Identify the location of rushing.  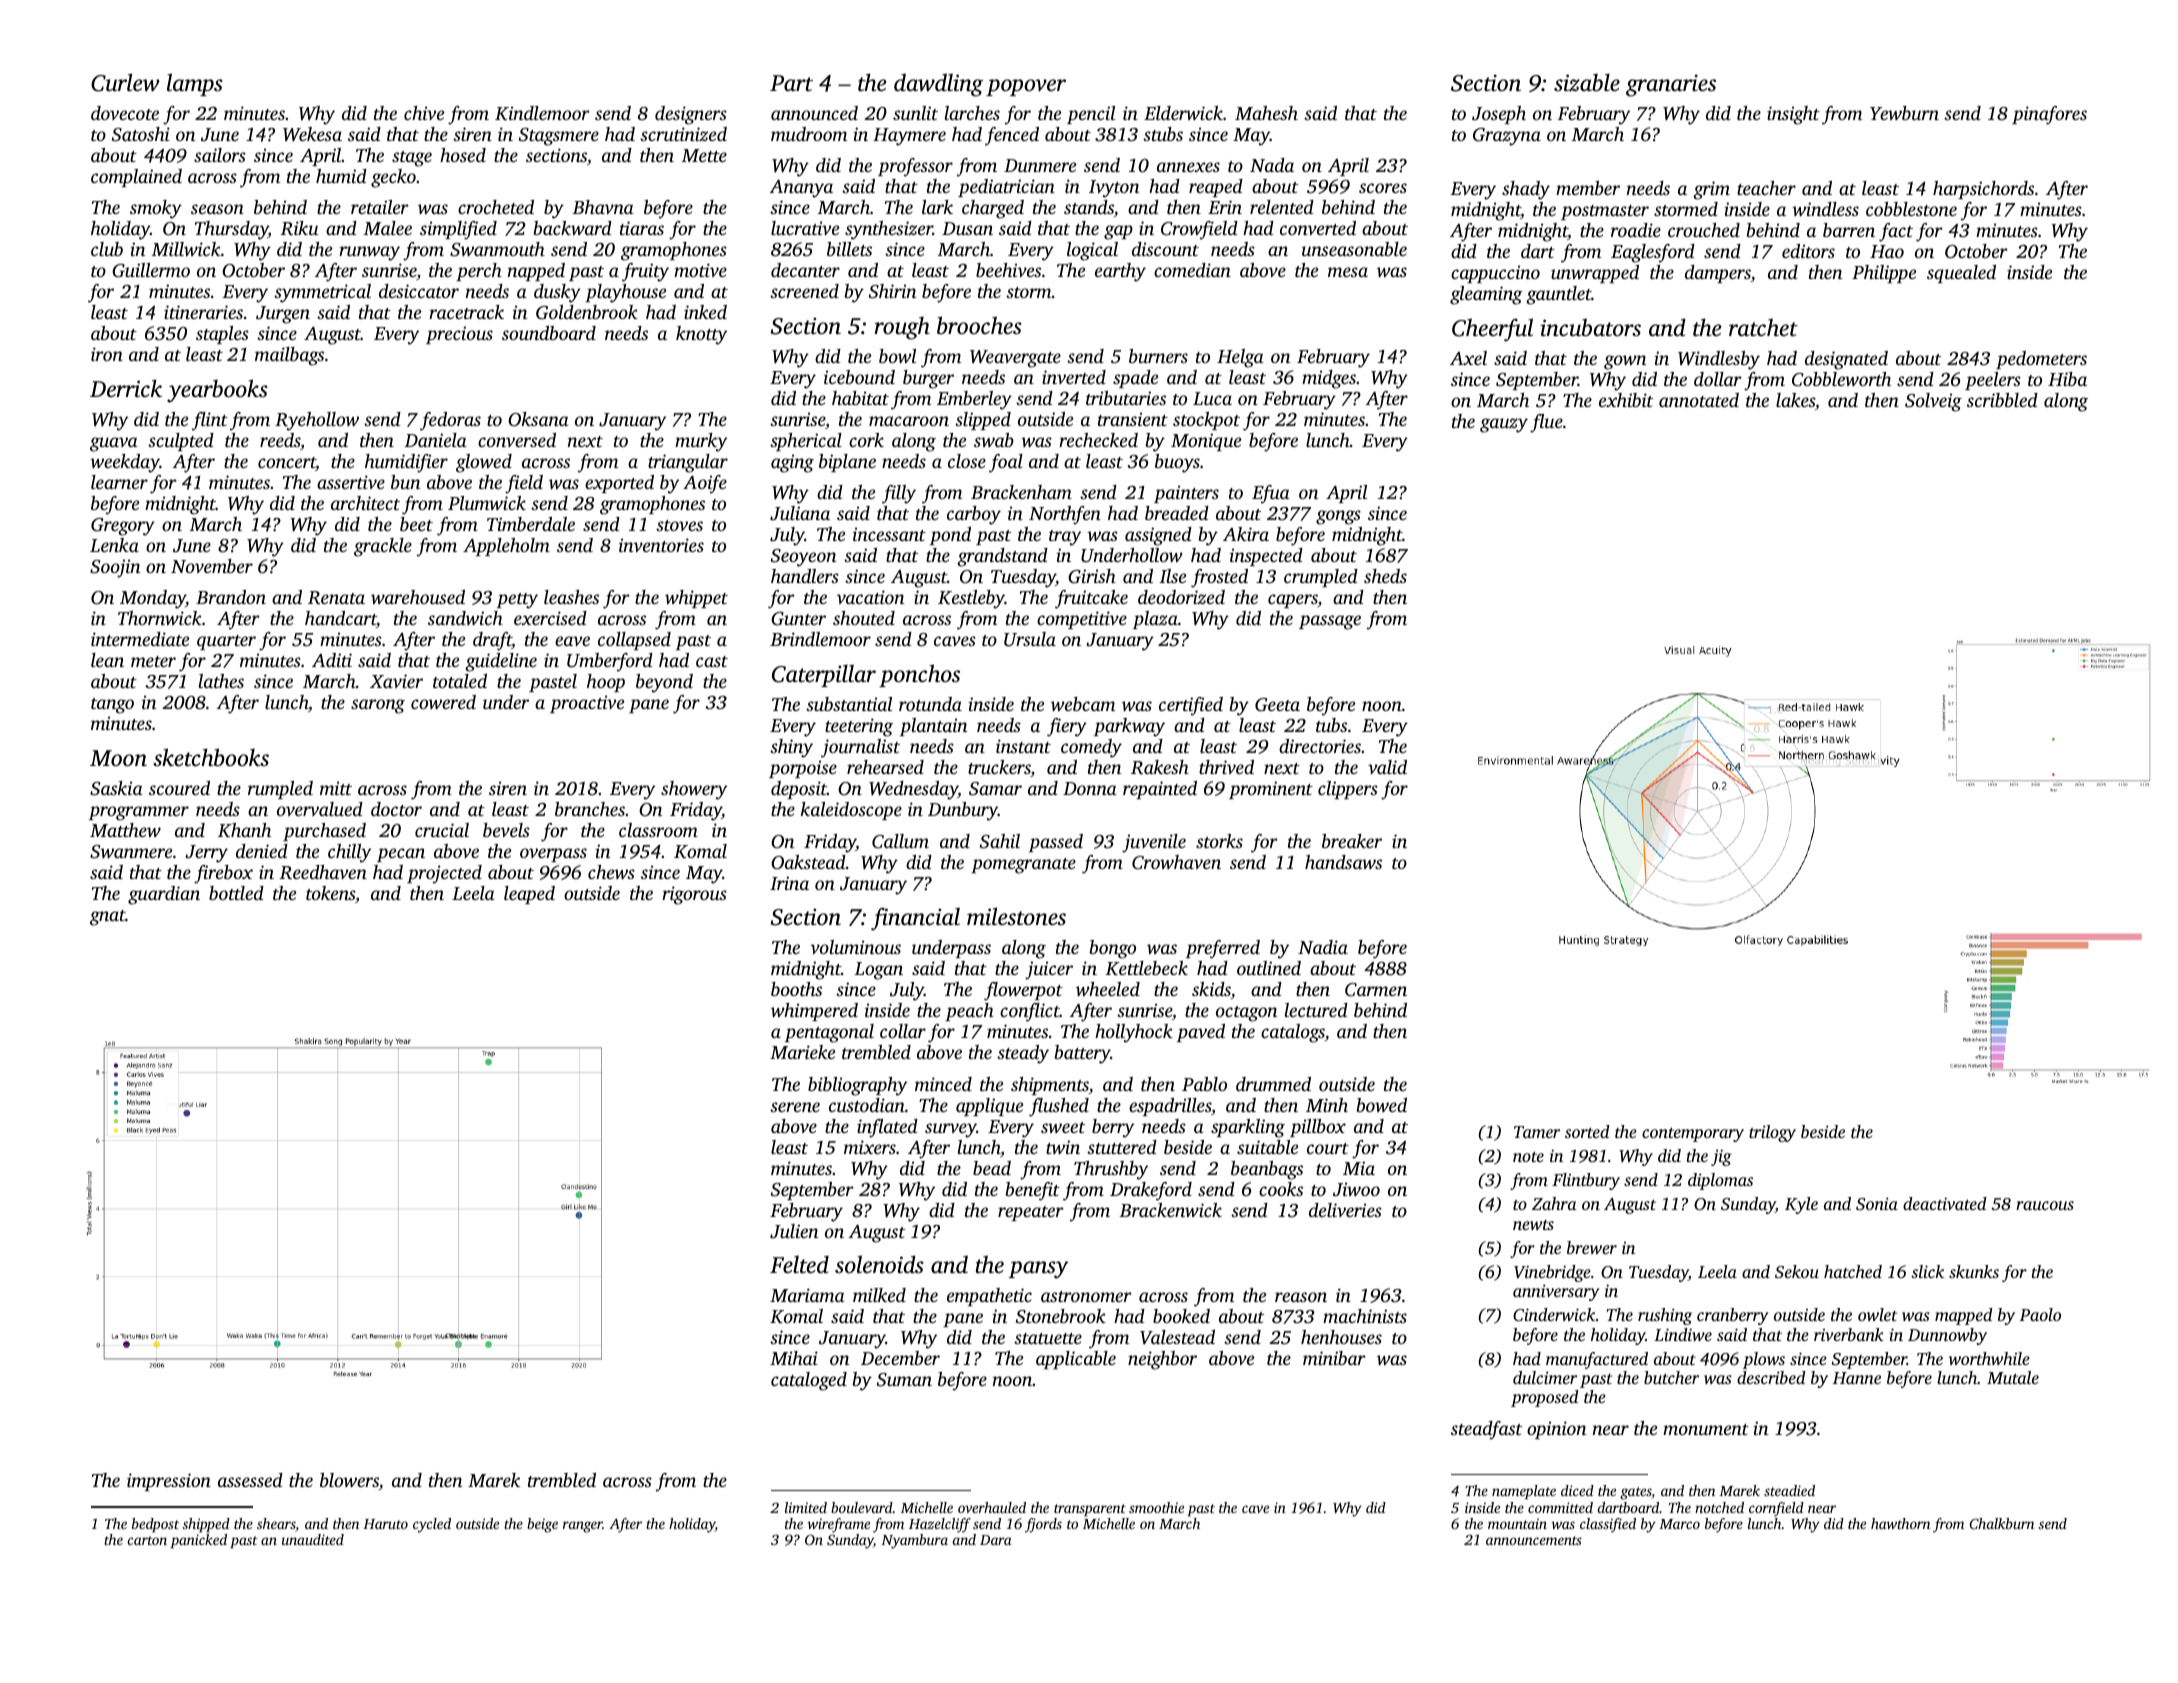
(1665, 1316).
